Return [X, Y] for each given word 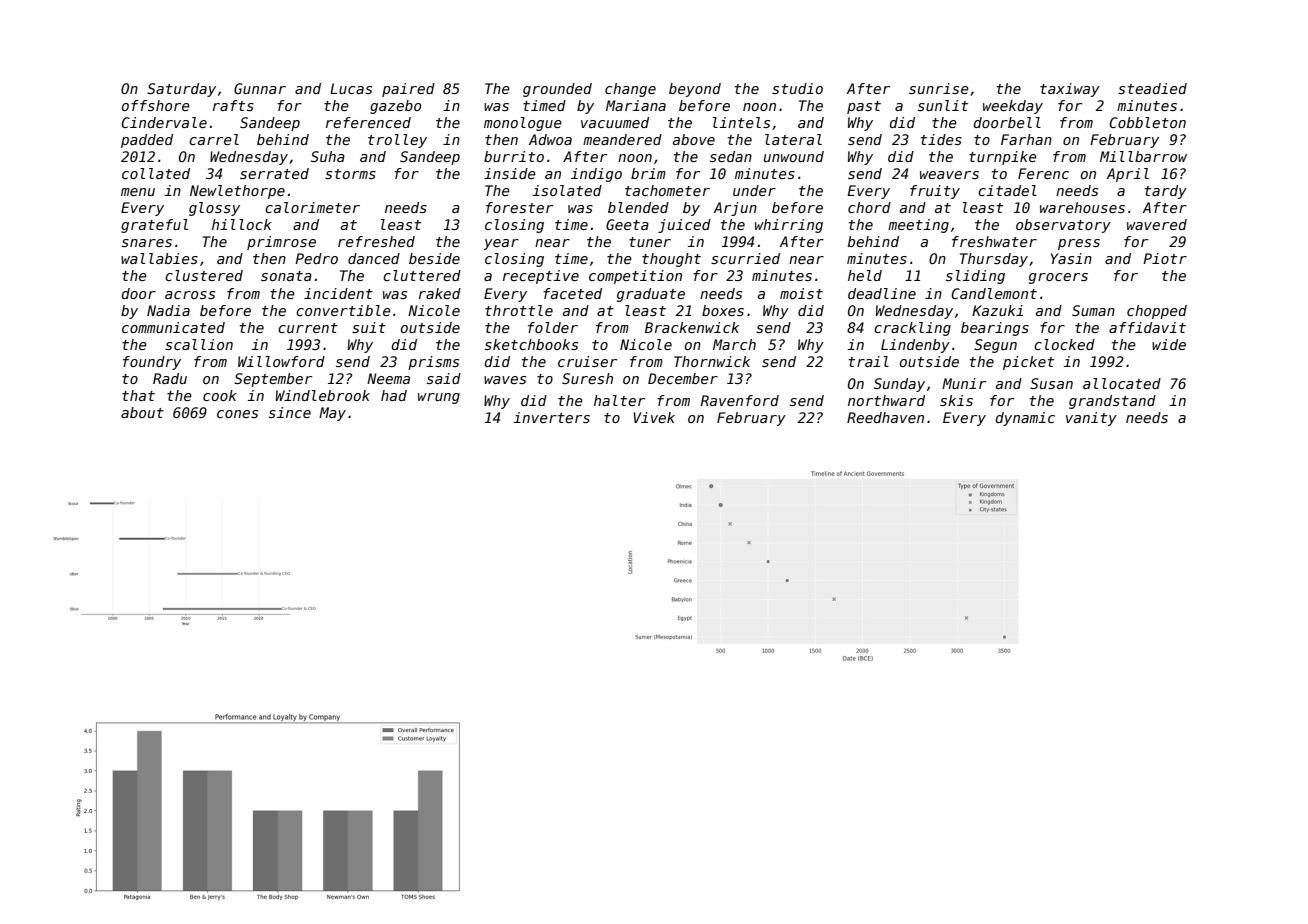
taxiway [1070, 90]
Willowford [281, 361]
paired [408, 90]
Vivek [654, 417]
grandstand [1112, 402]
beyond [695, 90]
